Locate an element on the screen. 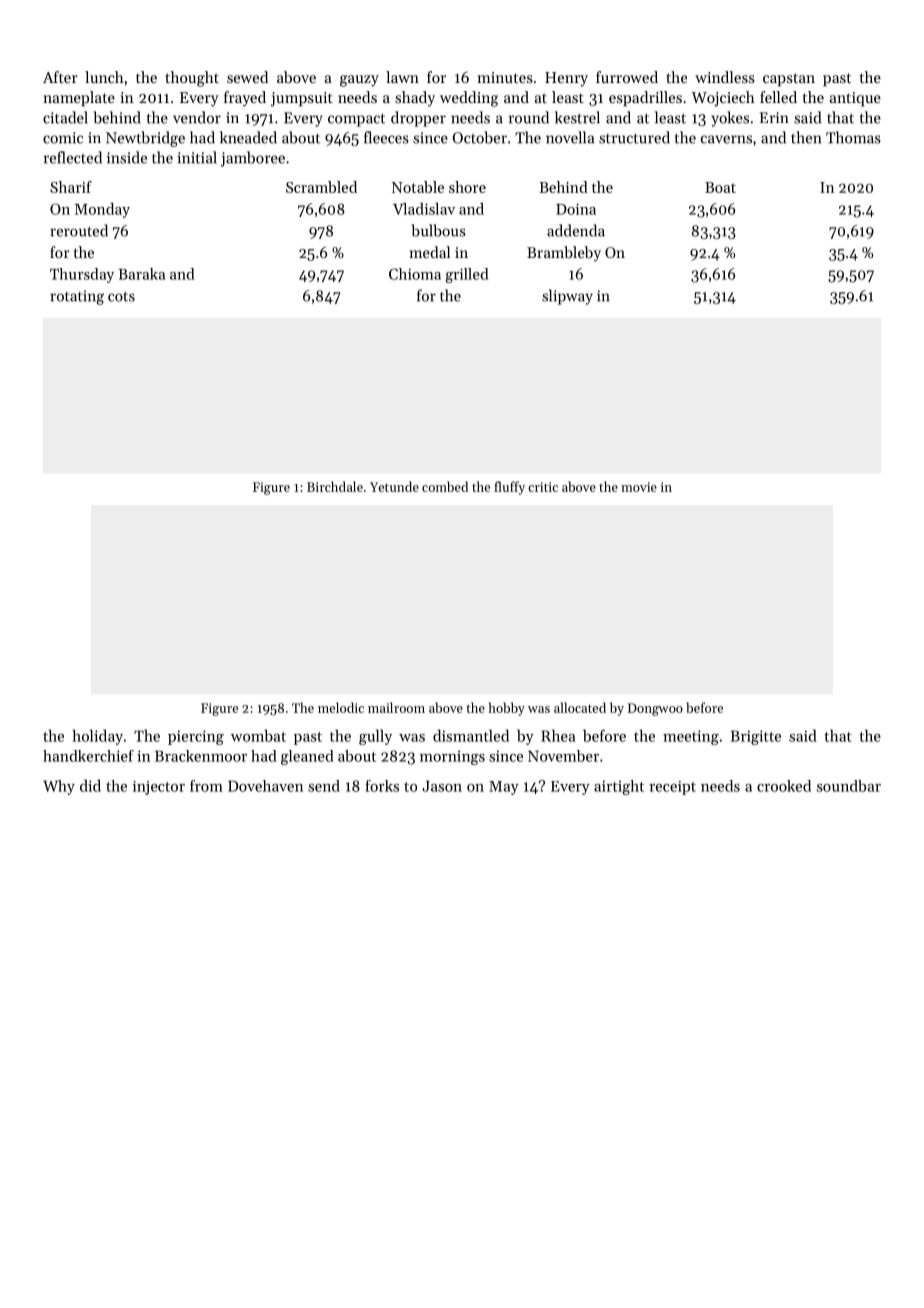 This screenshot has width=924, height=1308. minutes is located at coordinates (505, 77).
